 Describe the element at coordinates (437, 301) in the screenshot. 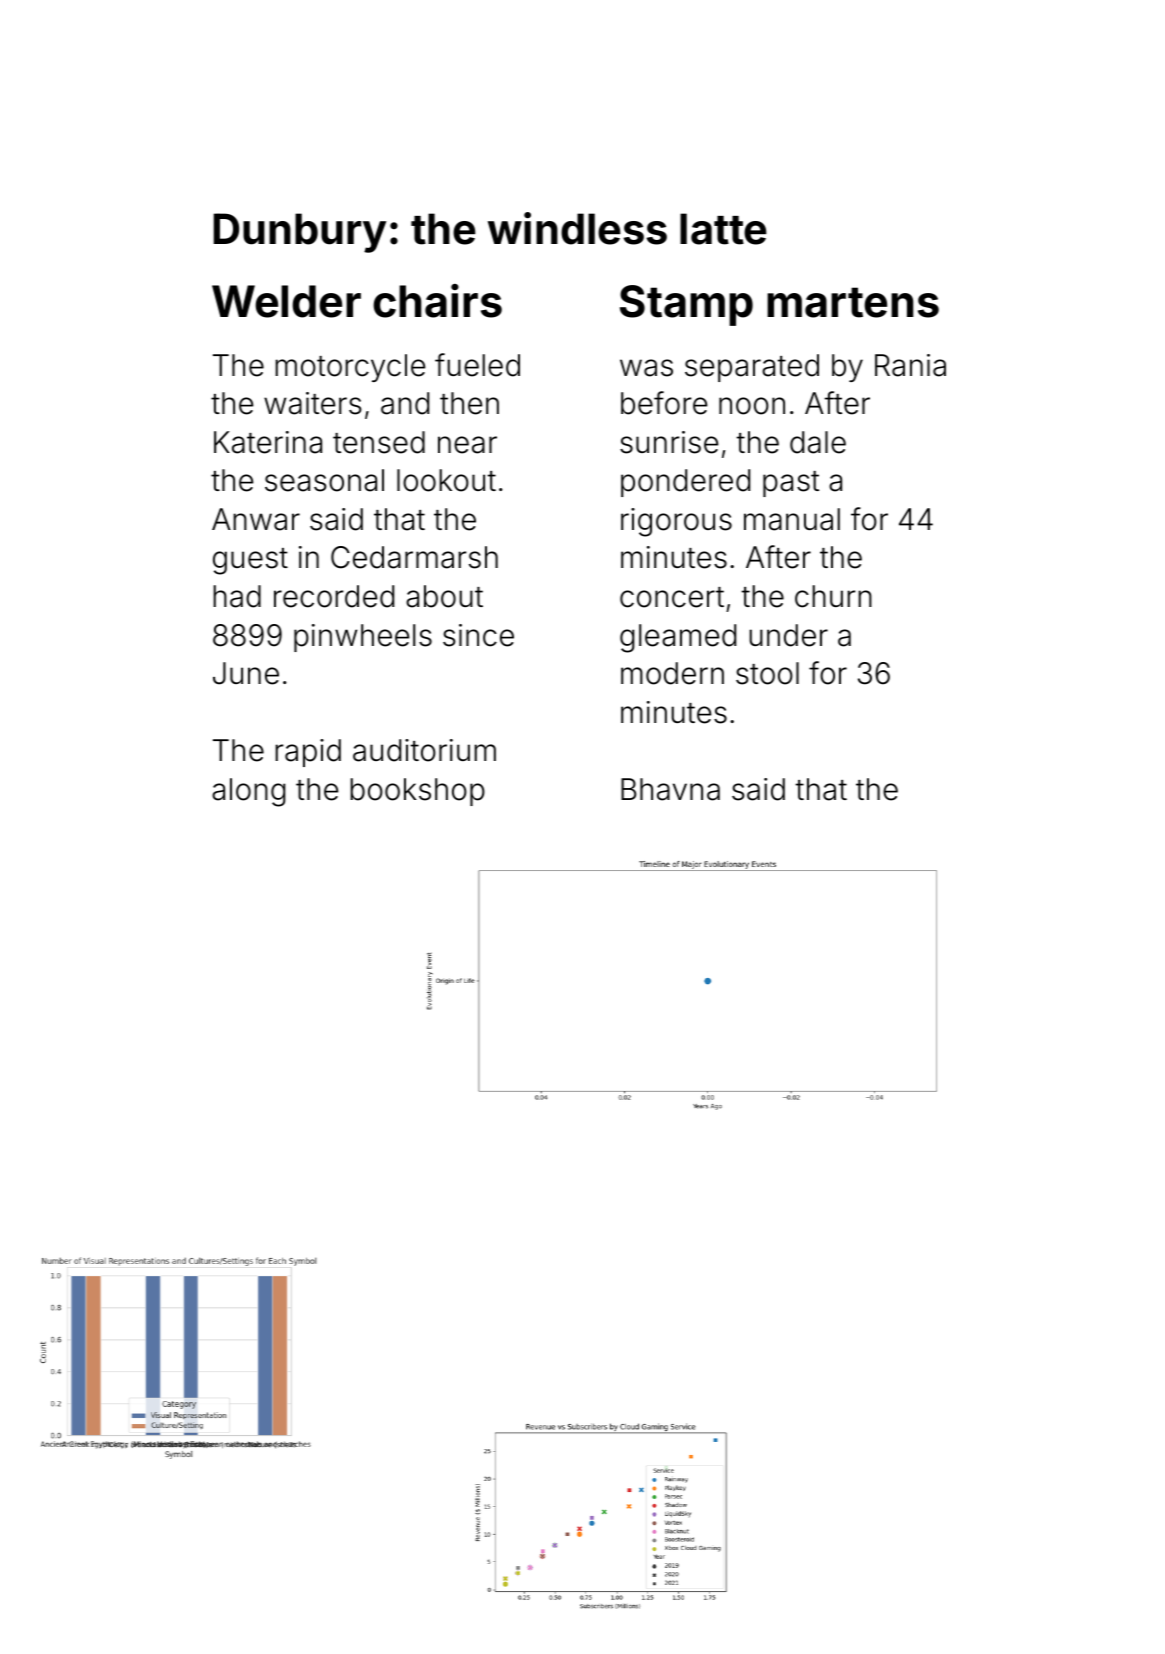

I see `chairs` at that location.
